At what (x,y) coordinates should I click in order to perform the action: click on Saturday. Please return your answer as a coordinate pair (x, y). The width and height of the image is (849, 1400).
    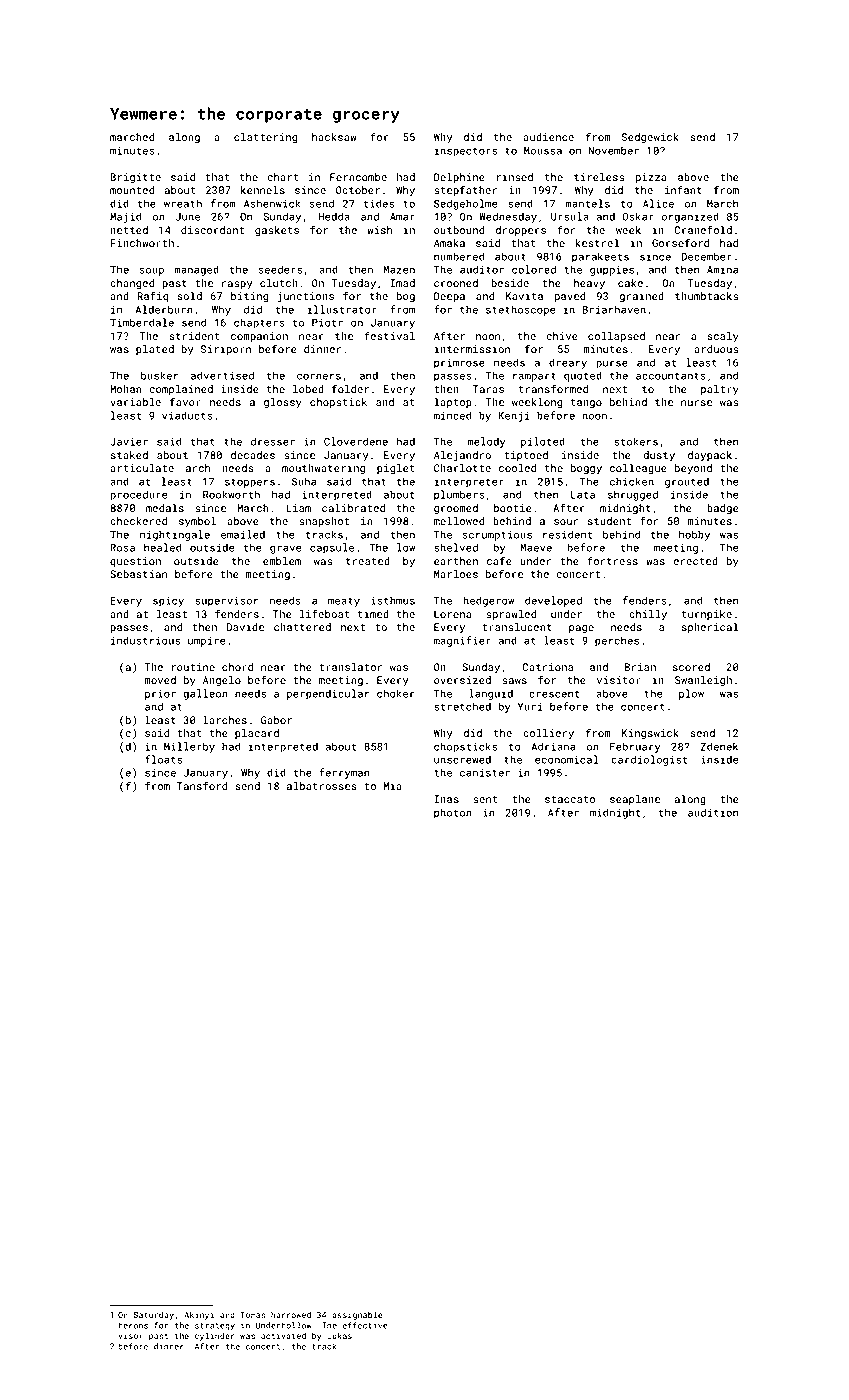
    Looking at the image, I should click on (154, 1315).
